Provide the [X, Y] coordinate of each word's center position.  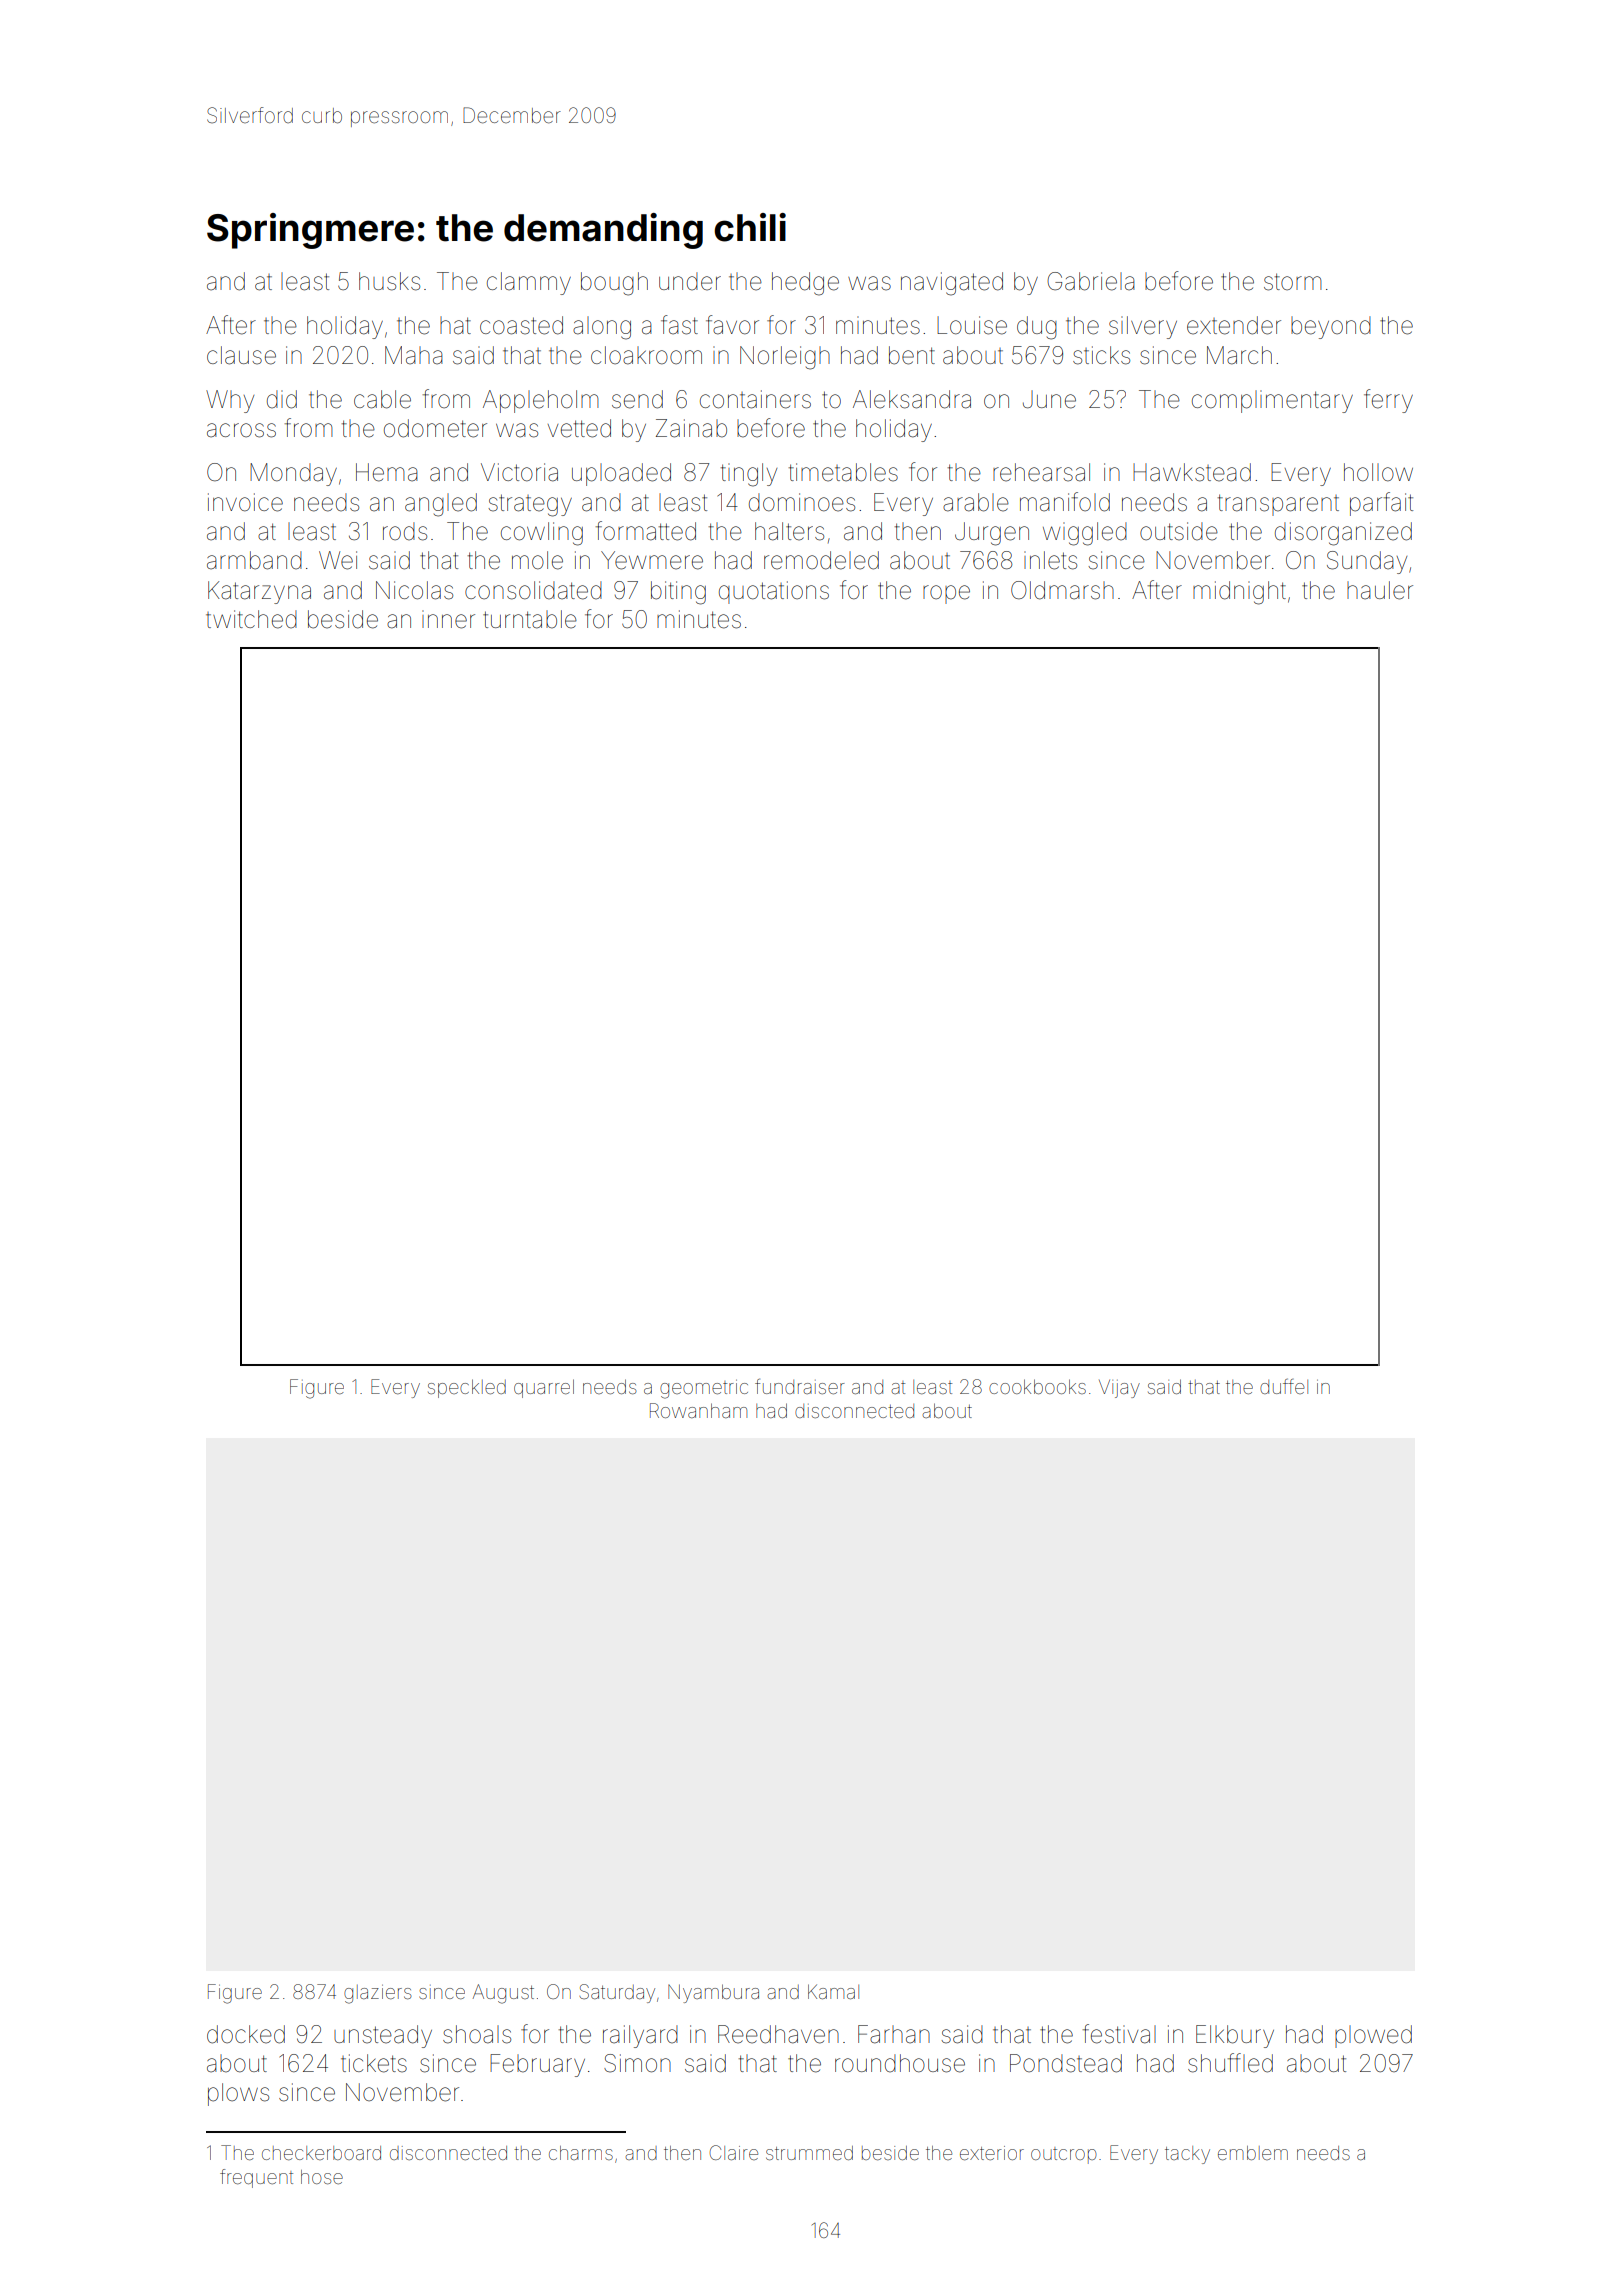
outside [1179, 531]
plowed [1373, 2036]
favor [732, 325]
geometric [704, 1389]
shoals [477, 2034]
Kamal [833, 1991]
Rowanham [698, 1410]
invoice [245, 502]
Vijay [1119, 1389]
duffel [1284, 1386]
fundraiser [800, 1386]
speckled [467, 1388]
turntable [530, 619]
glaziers [378, 1994]
